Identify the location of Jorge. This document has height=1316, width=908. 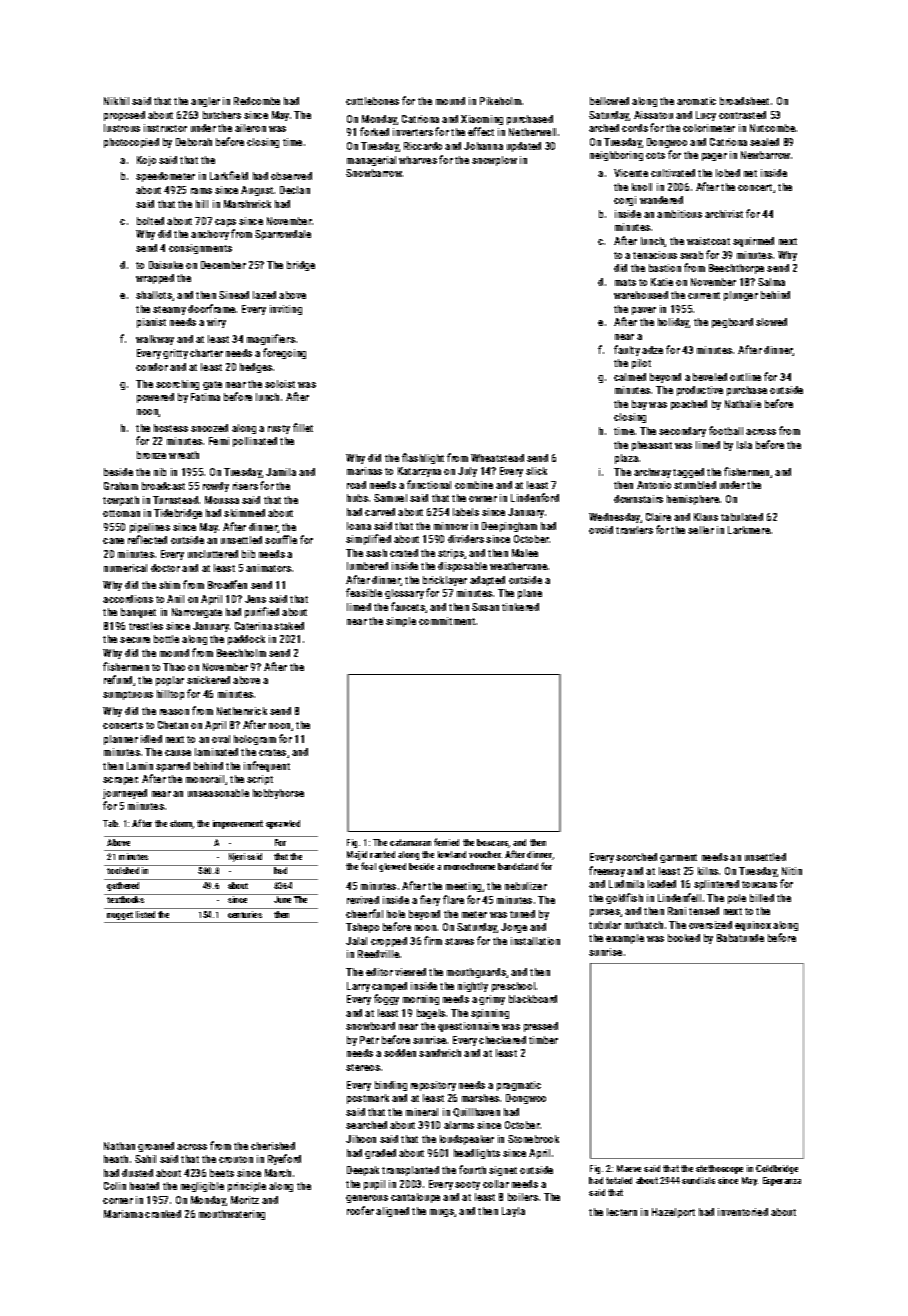
(514, 928).
